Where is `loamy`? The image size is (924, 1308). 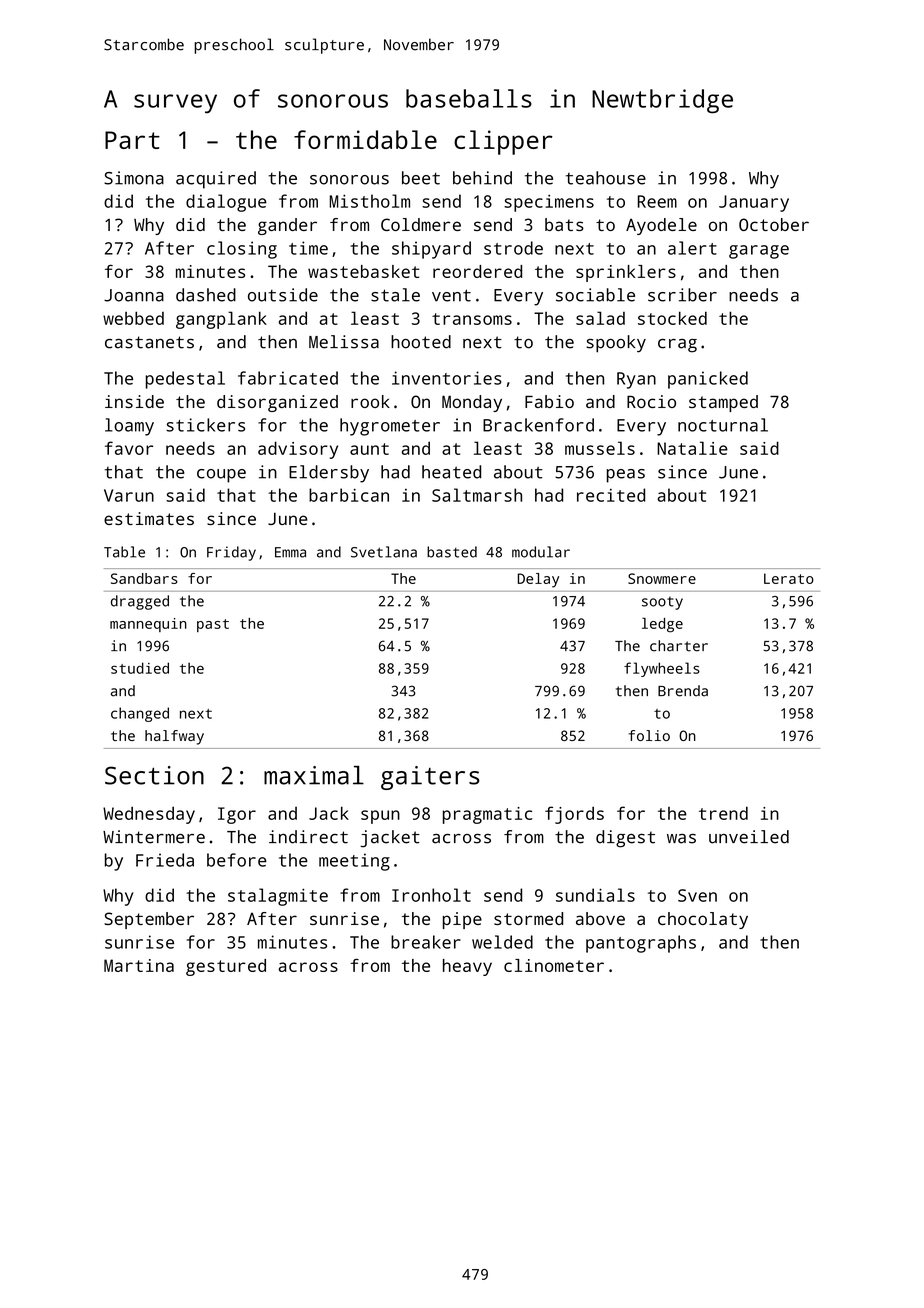 loamy is located at coordinates (129, 427).
